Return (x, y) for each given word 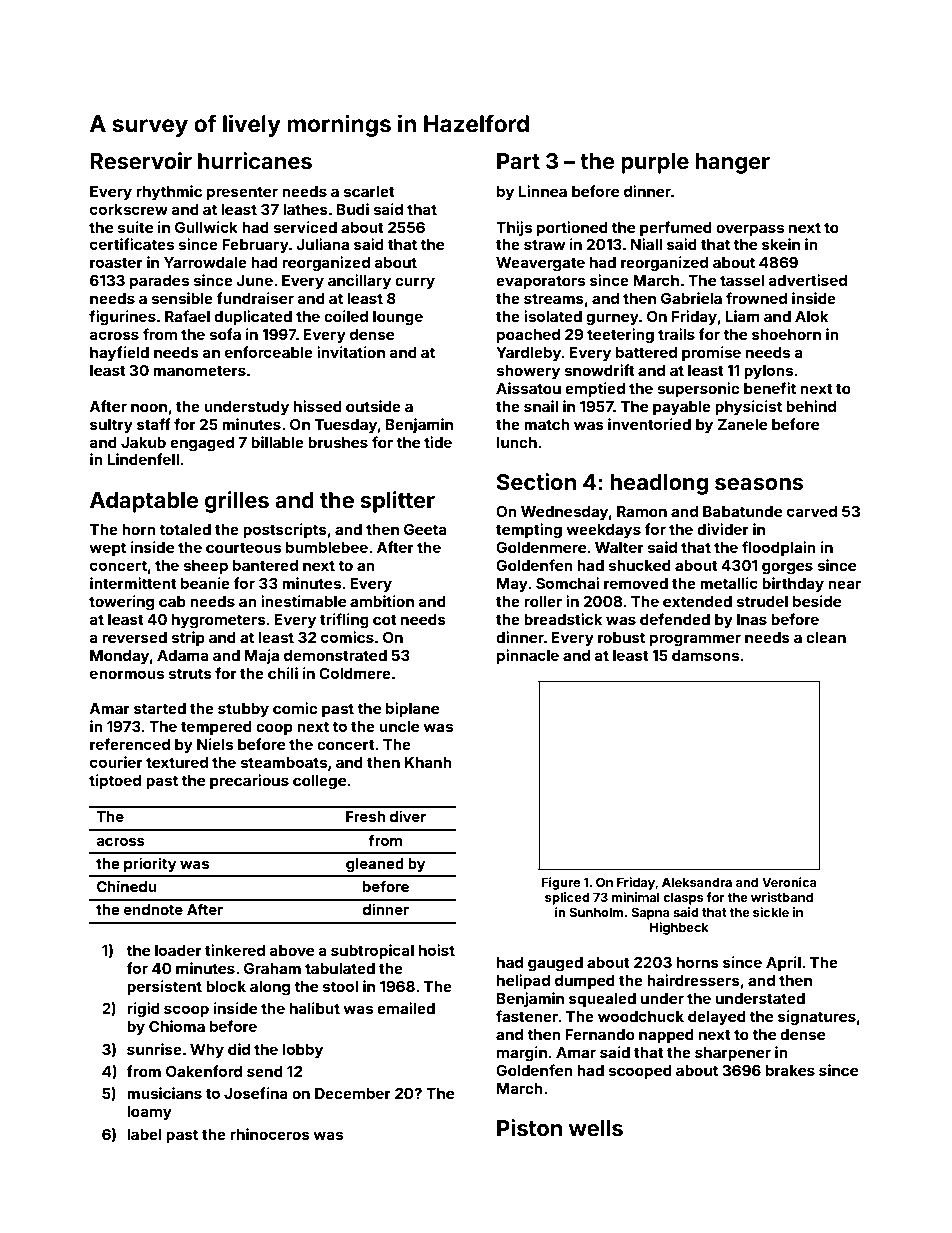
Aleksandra (697, 882)
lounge (398, 318)
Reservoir (141, 160)
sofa (225, 334)
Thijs (514, 228)
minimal (636, 897)
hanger (732, 163)
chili (283, 673)
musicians (164, 1093)
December (353, 1093)
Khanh (428, 762)
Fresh (365, 816)
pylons (768, 372)
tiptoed (115, 781)
